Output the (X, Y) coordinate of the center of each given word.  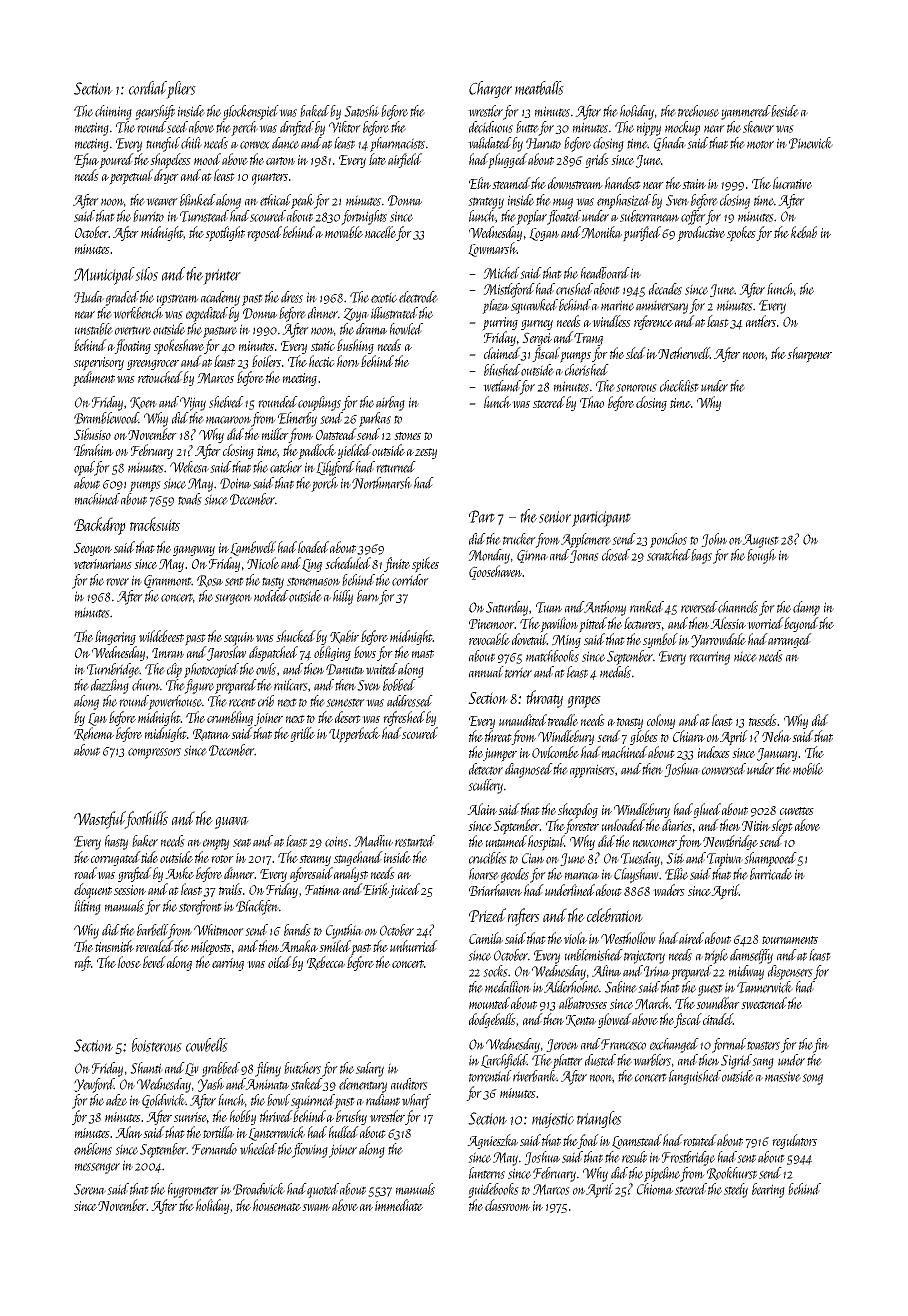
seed (177, 127)
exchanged (674, 1045)
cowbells (207, 1045)
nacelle (380, 232)
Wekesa (189, 467)
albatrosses (583, 1003)
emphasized (624, 201)
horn (348, 361)
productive (701, 234)
